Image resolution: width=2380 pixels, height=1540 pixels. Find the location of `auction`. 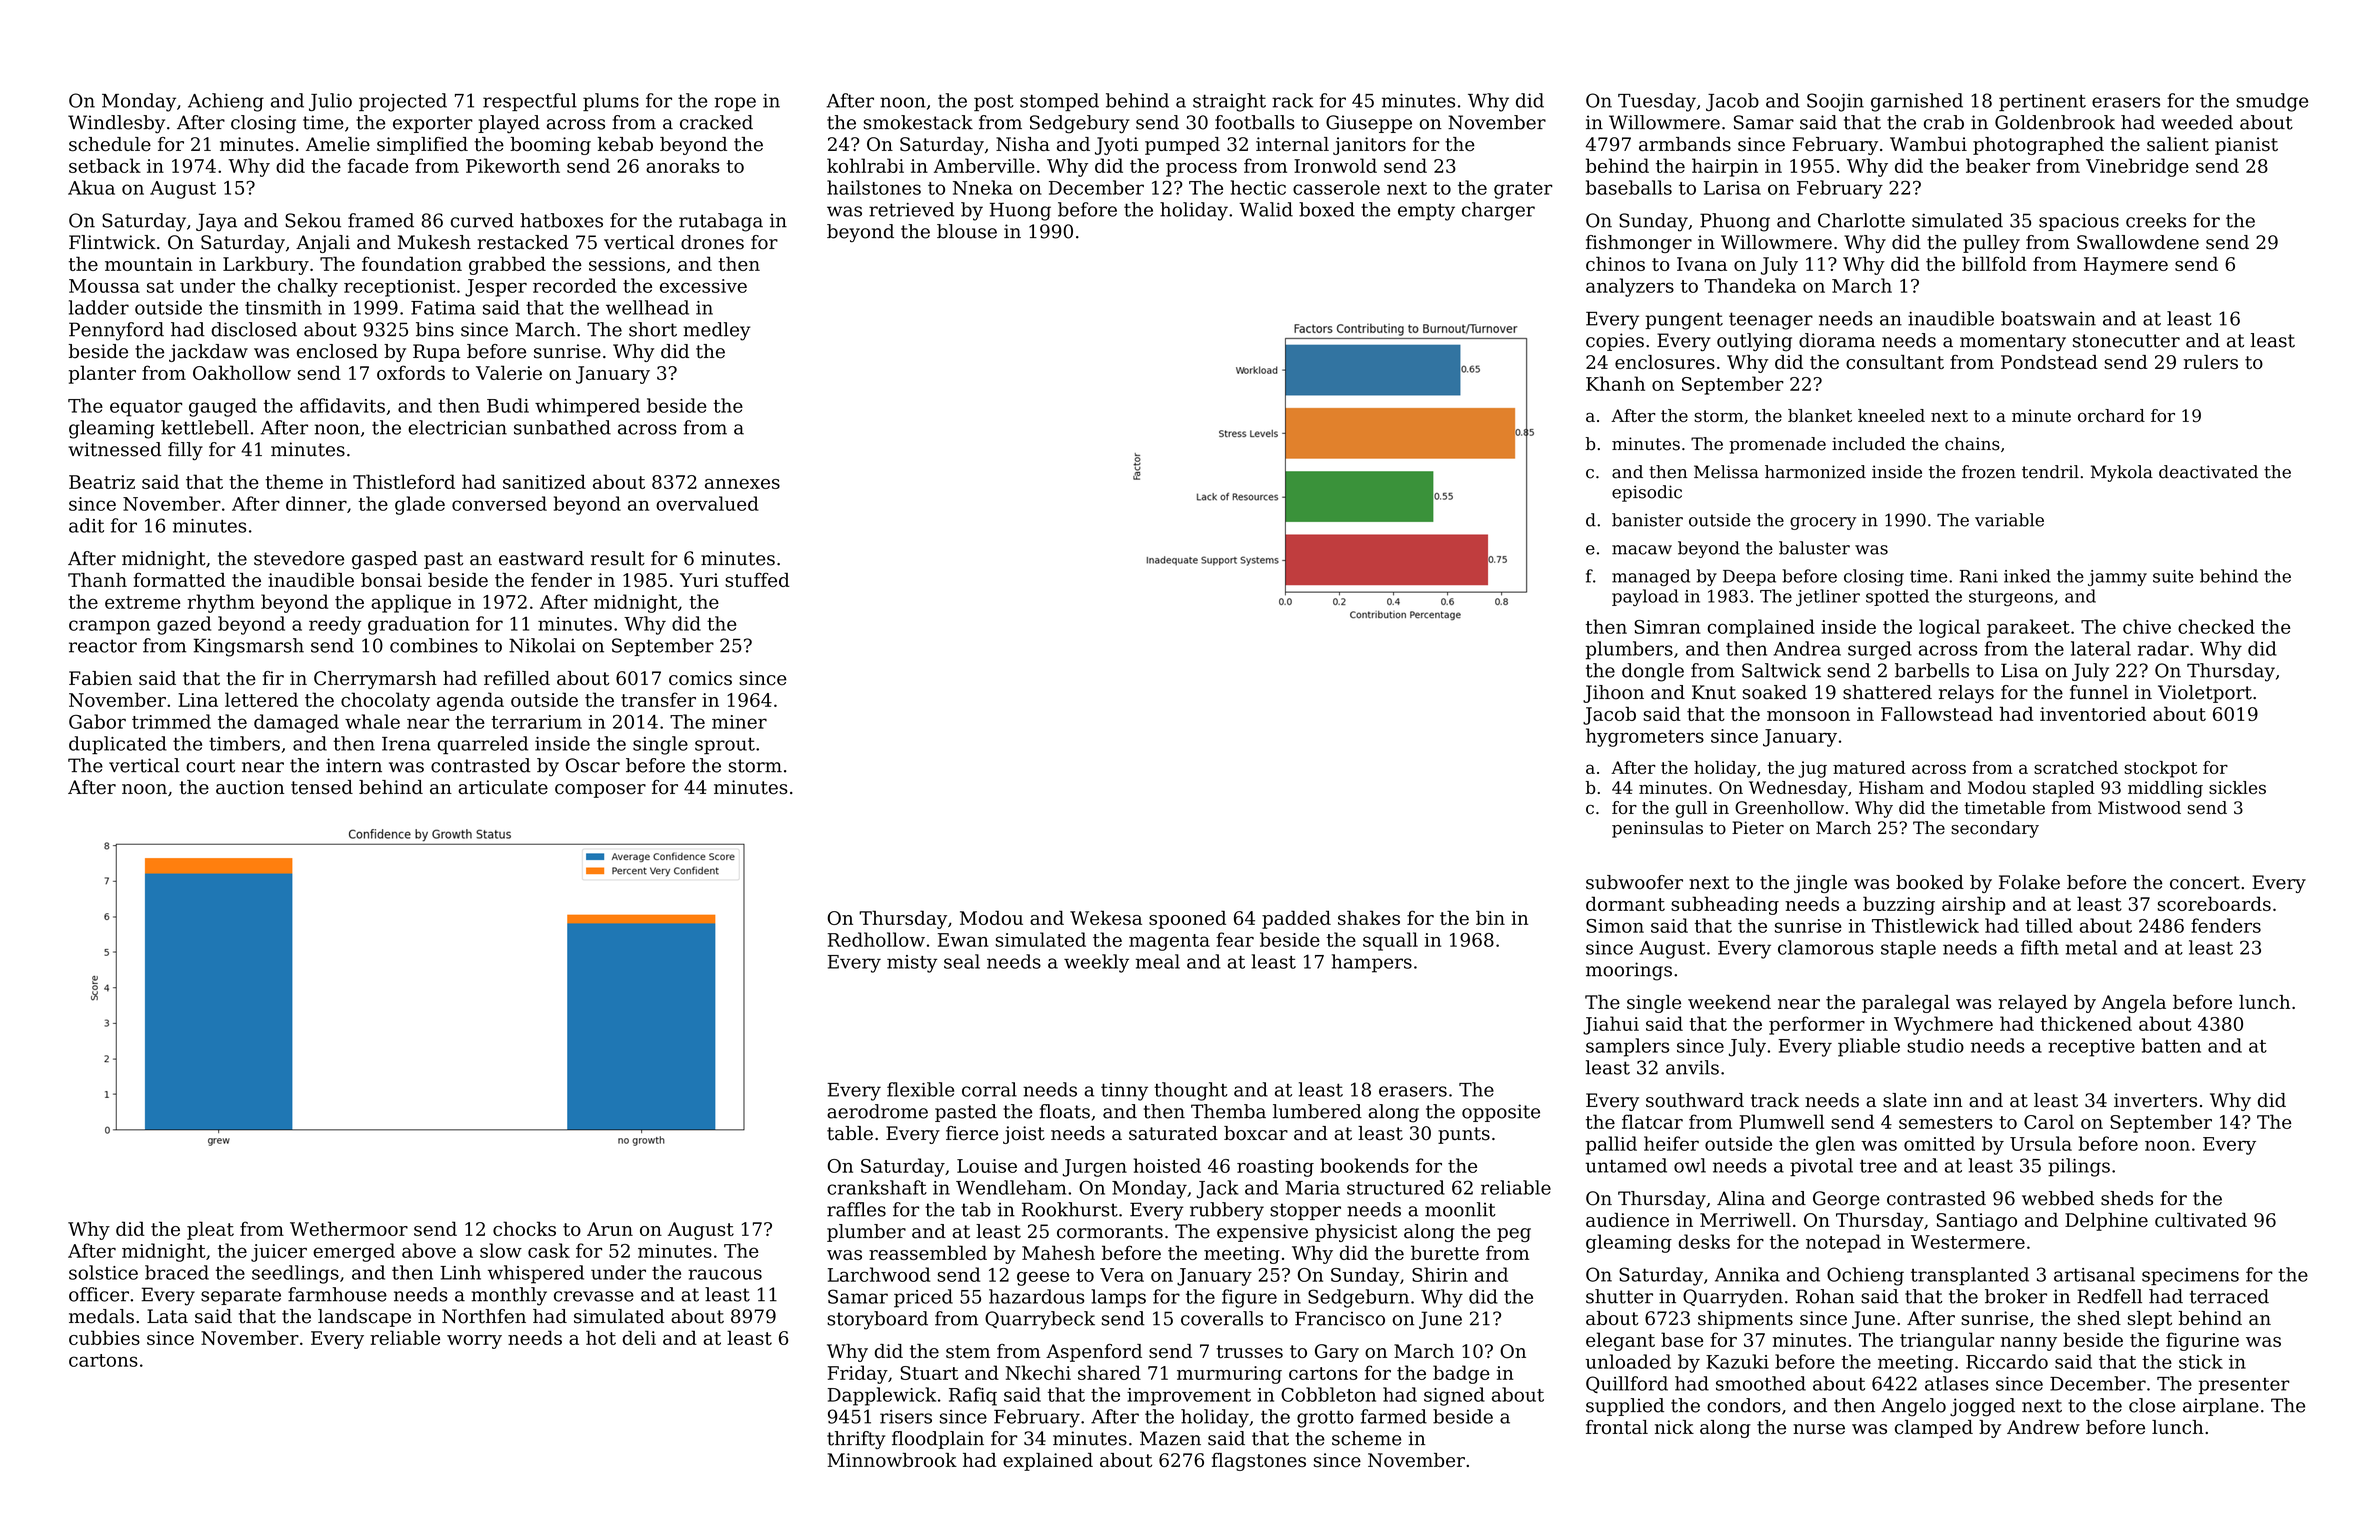

auction is located at coordinates (250, 787).
